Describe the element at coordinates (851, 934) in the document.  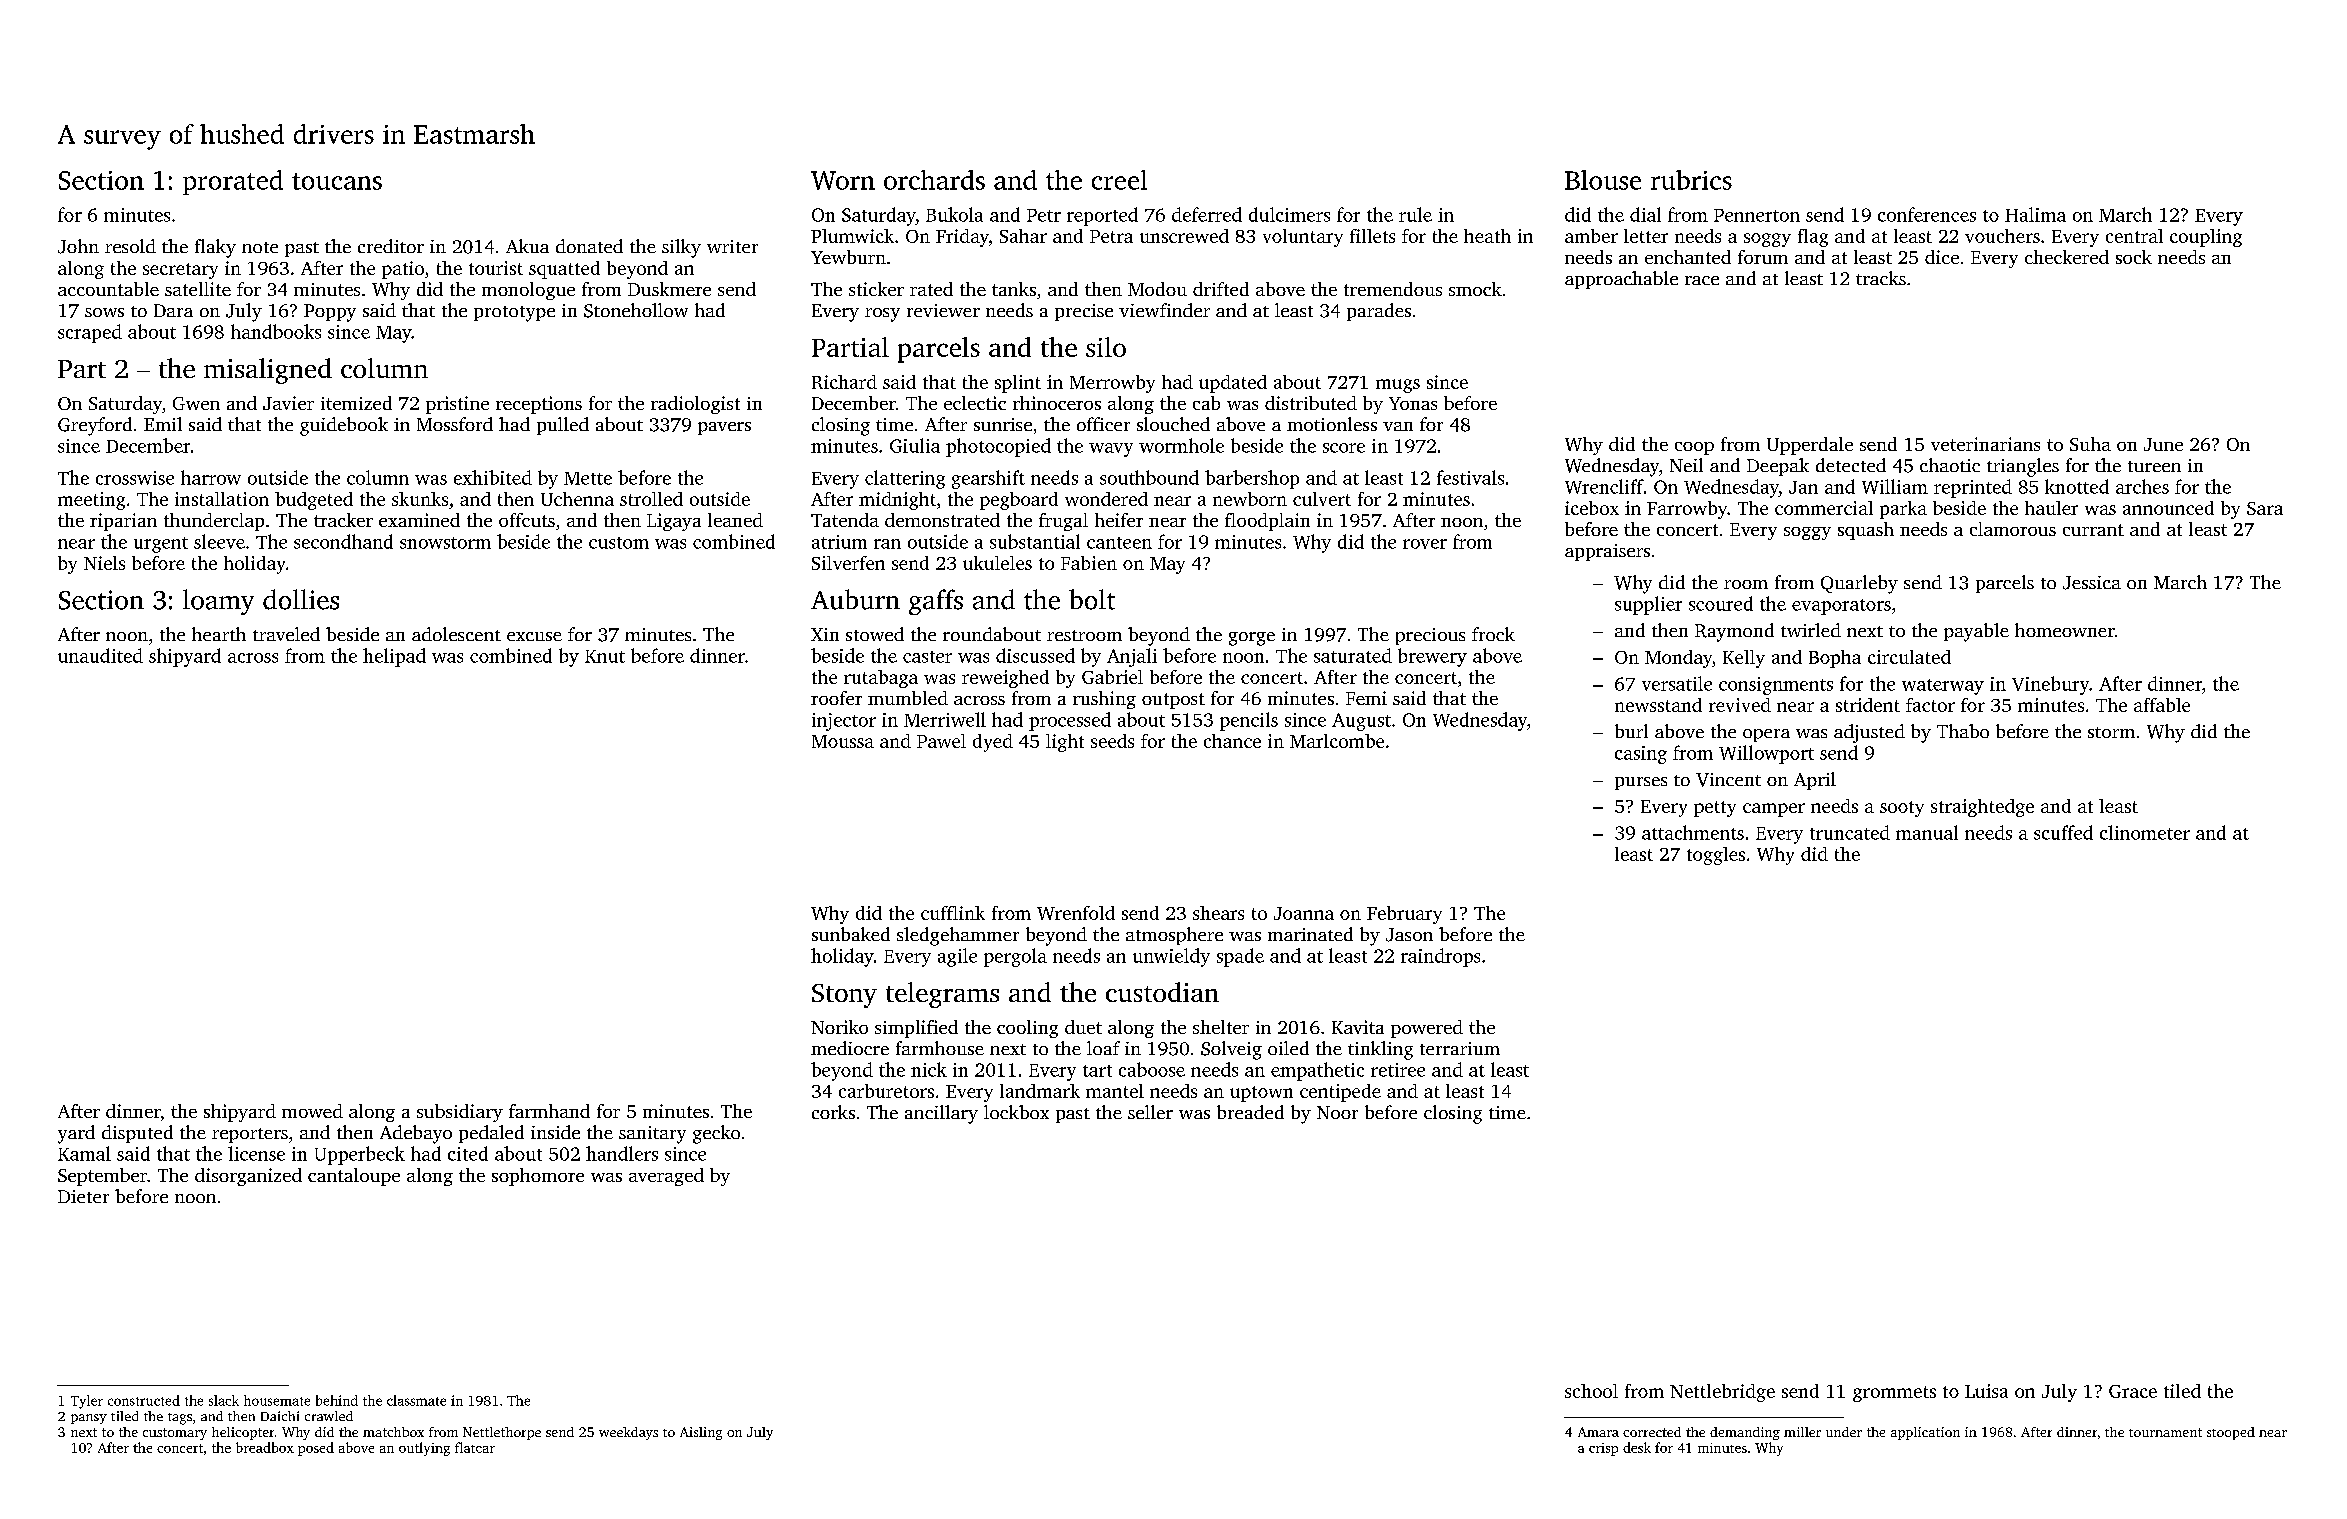
I see `sunbaked` at that location.
